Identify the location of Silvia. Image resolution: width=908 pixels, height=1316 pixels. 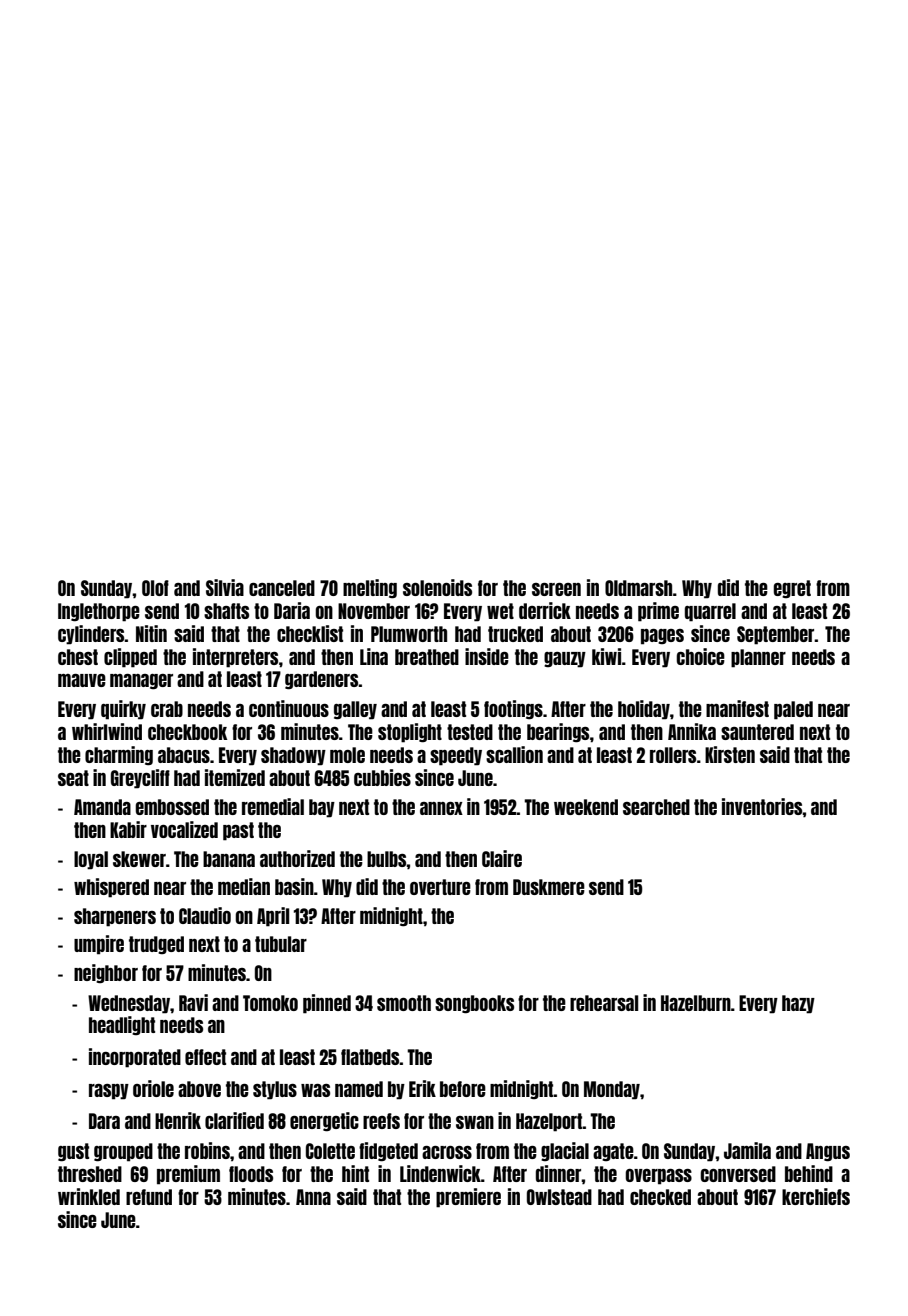
(225, 587).
